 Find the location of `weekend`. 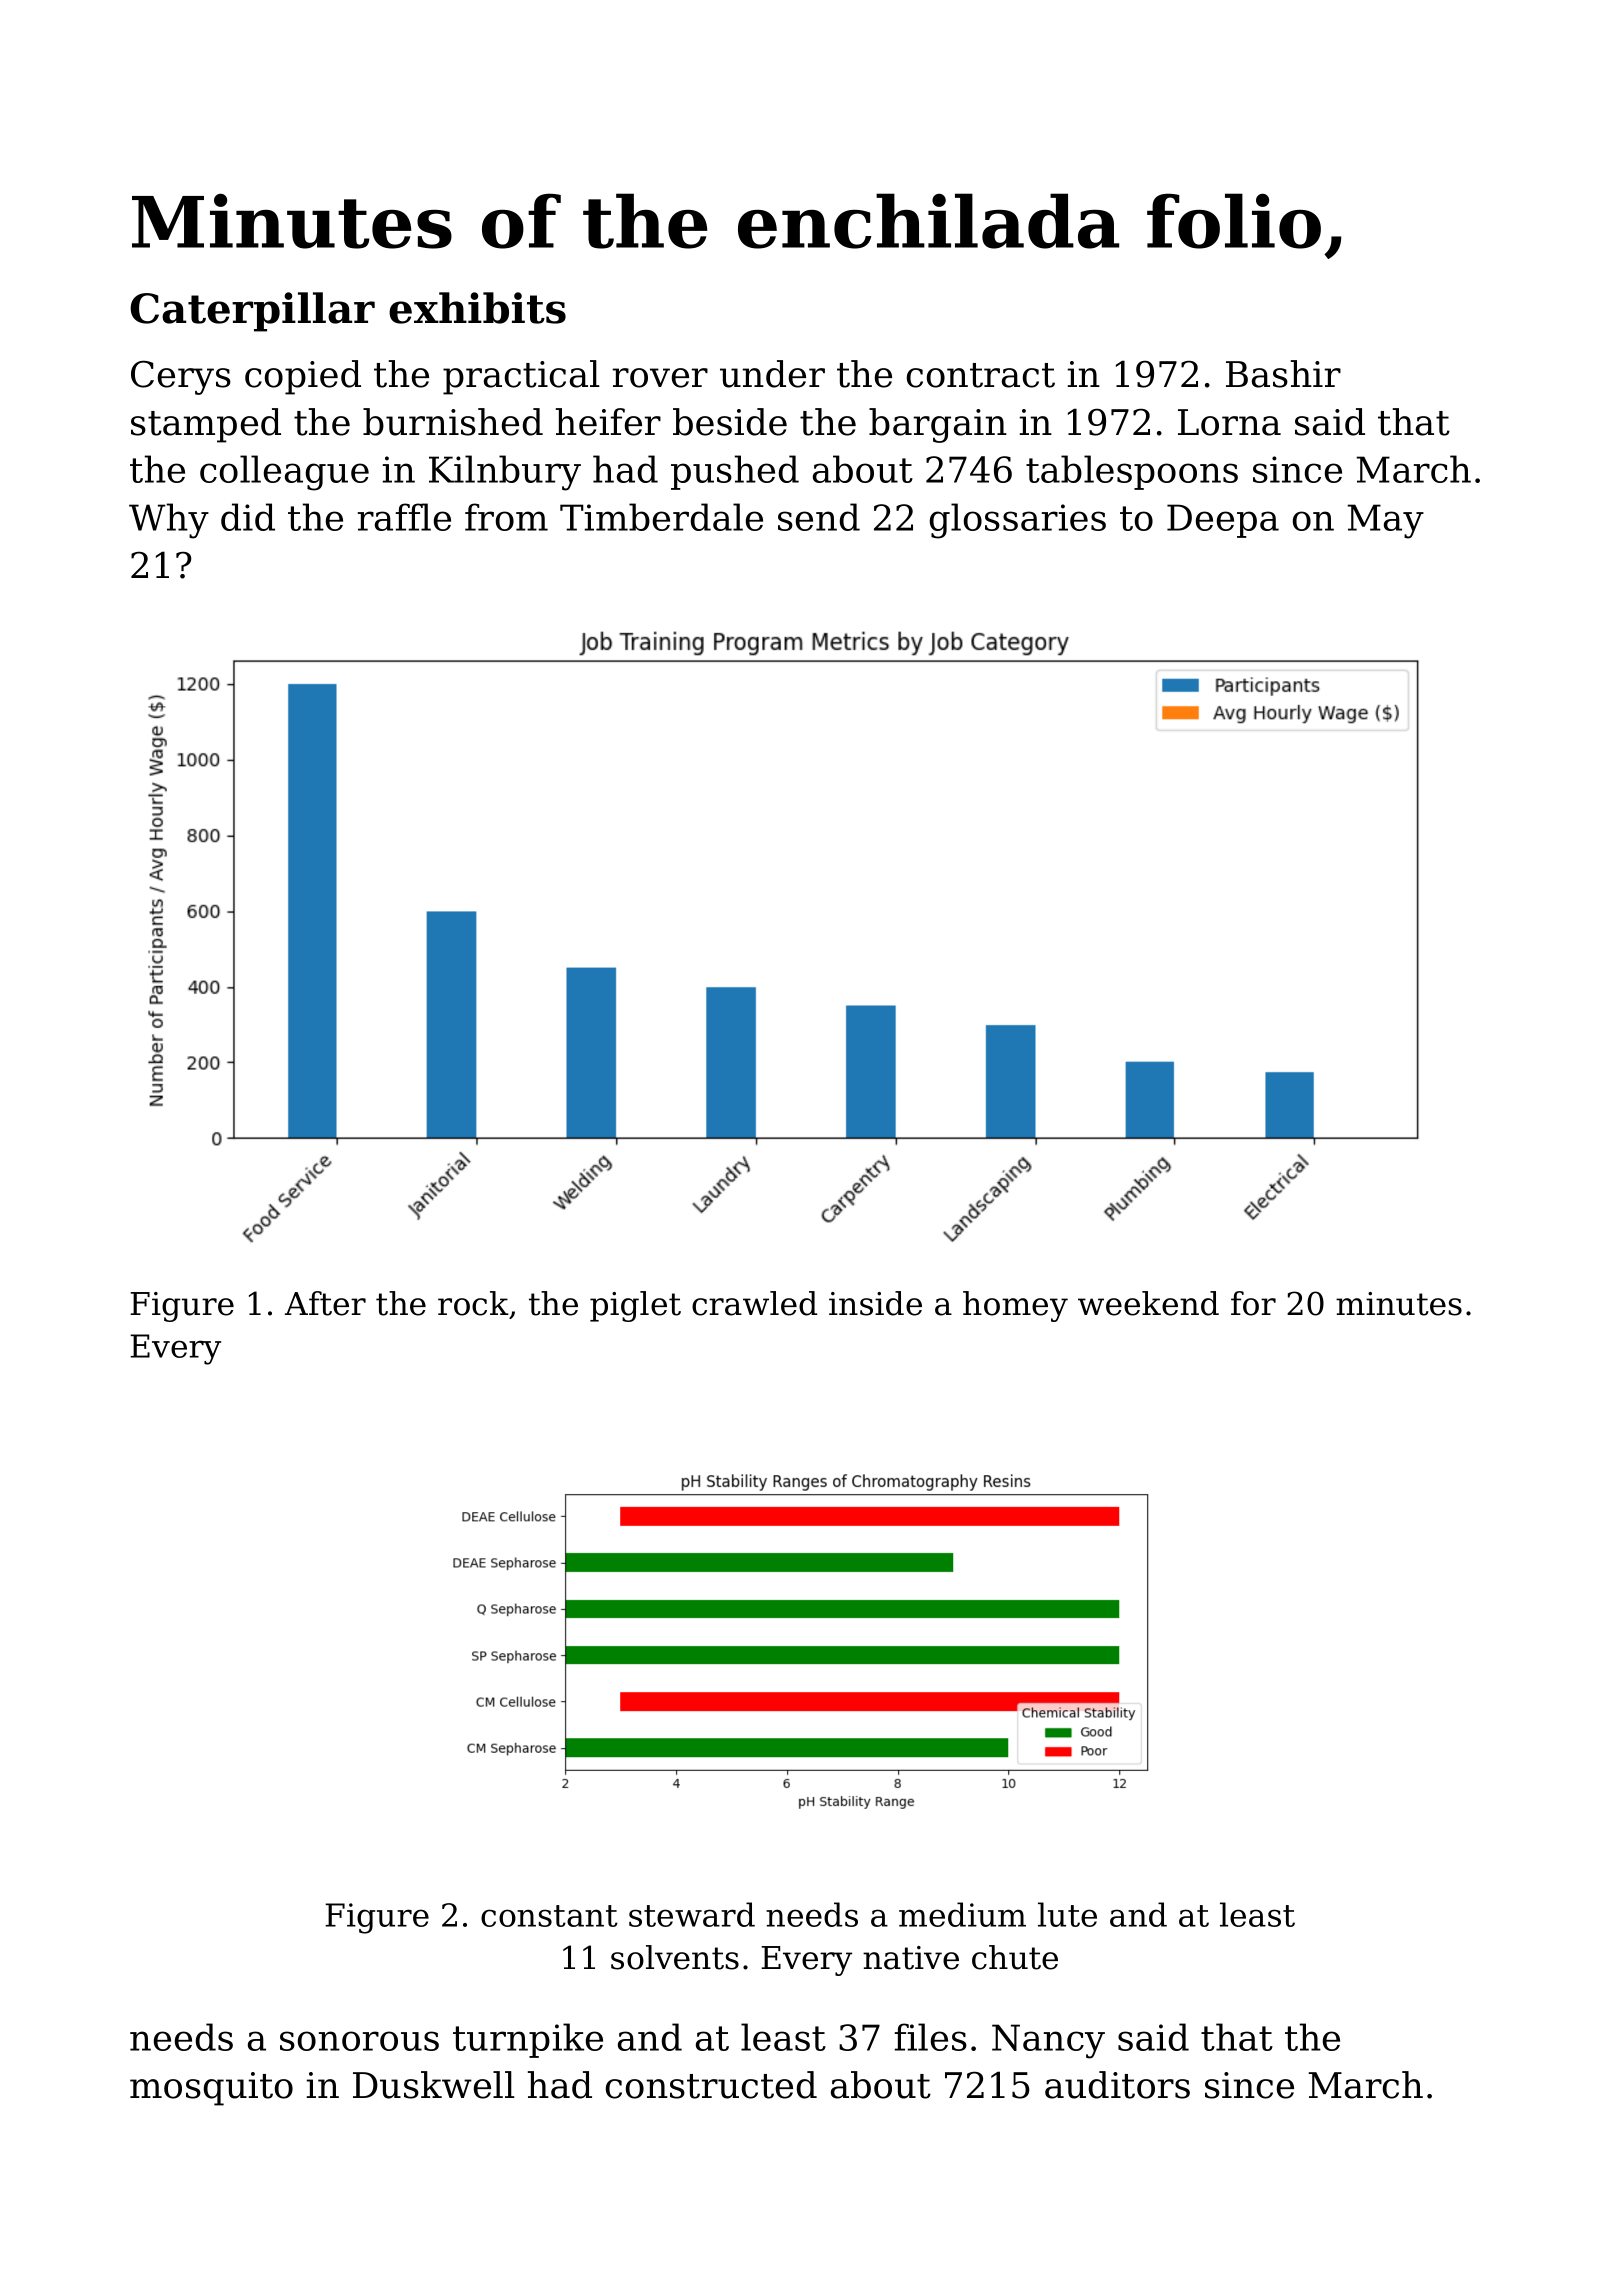

weekend is located at coordinates (1148, 1303).
